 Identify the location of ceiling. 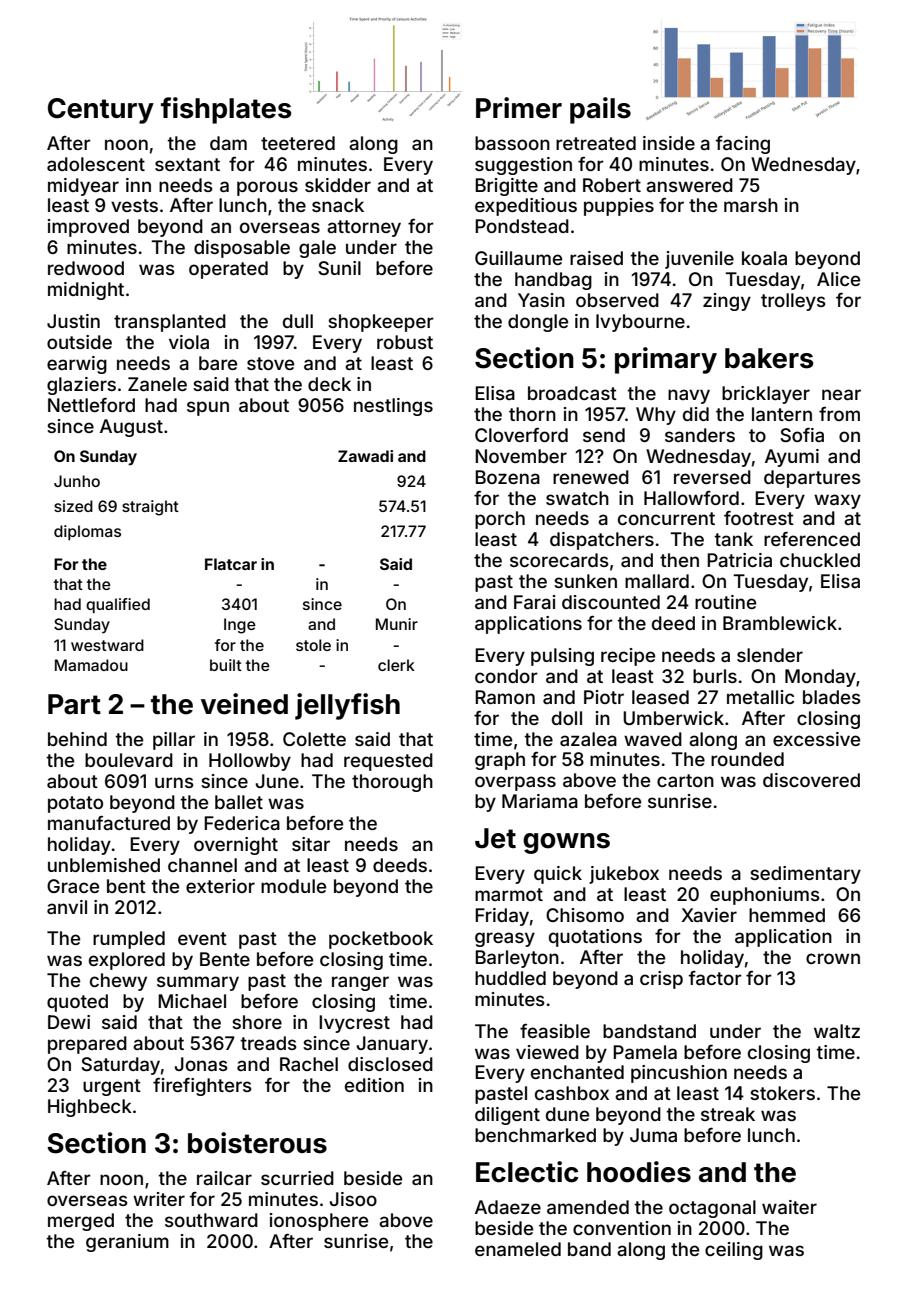
(734, 1251).
